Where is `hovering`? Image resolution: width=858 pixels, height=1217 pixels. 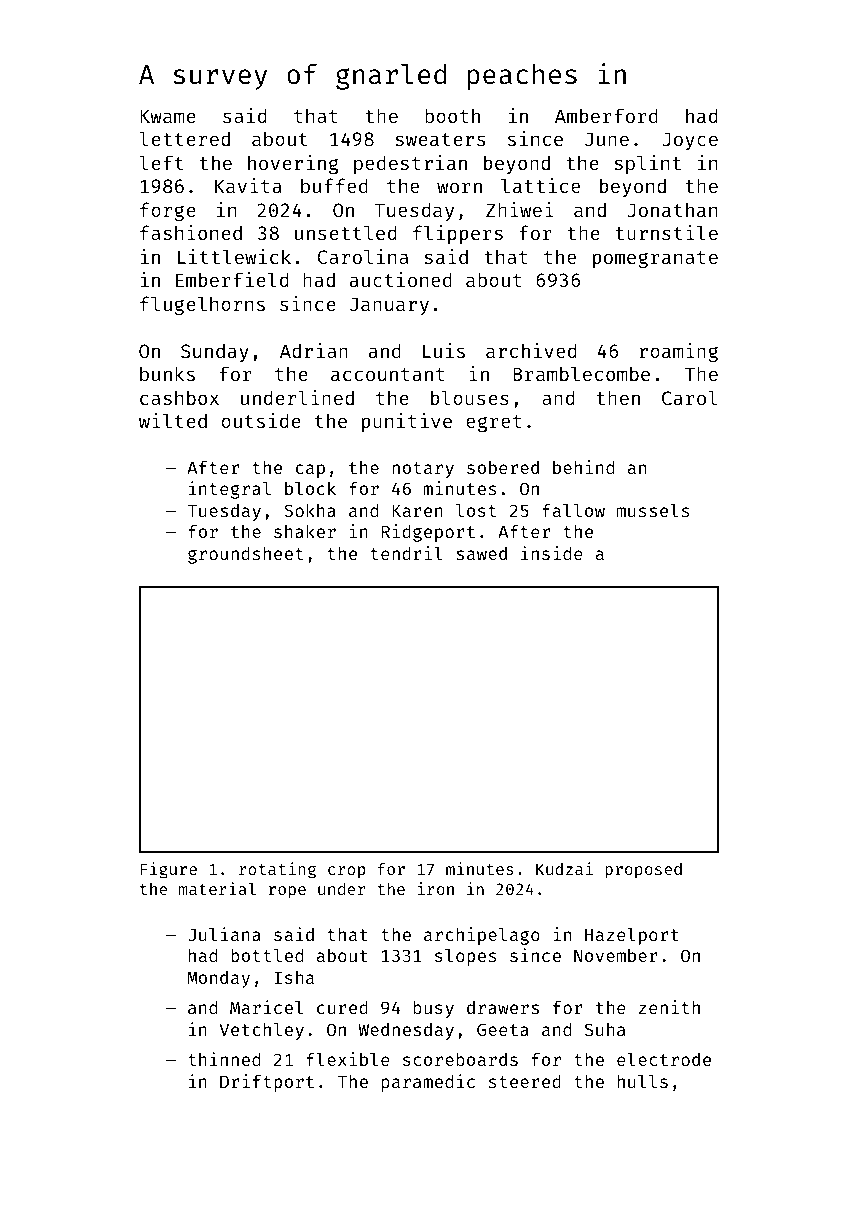 hovering is located at coordinates (293, 164).
